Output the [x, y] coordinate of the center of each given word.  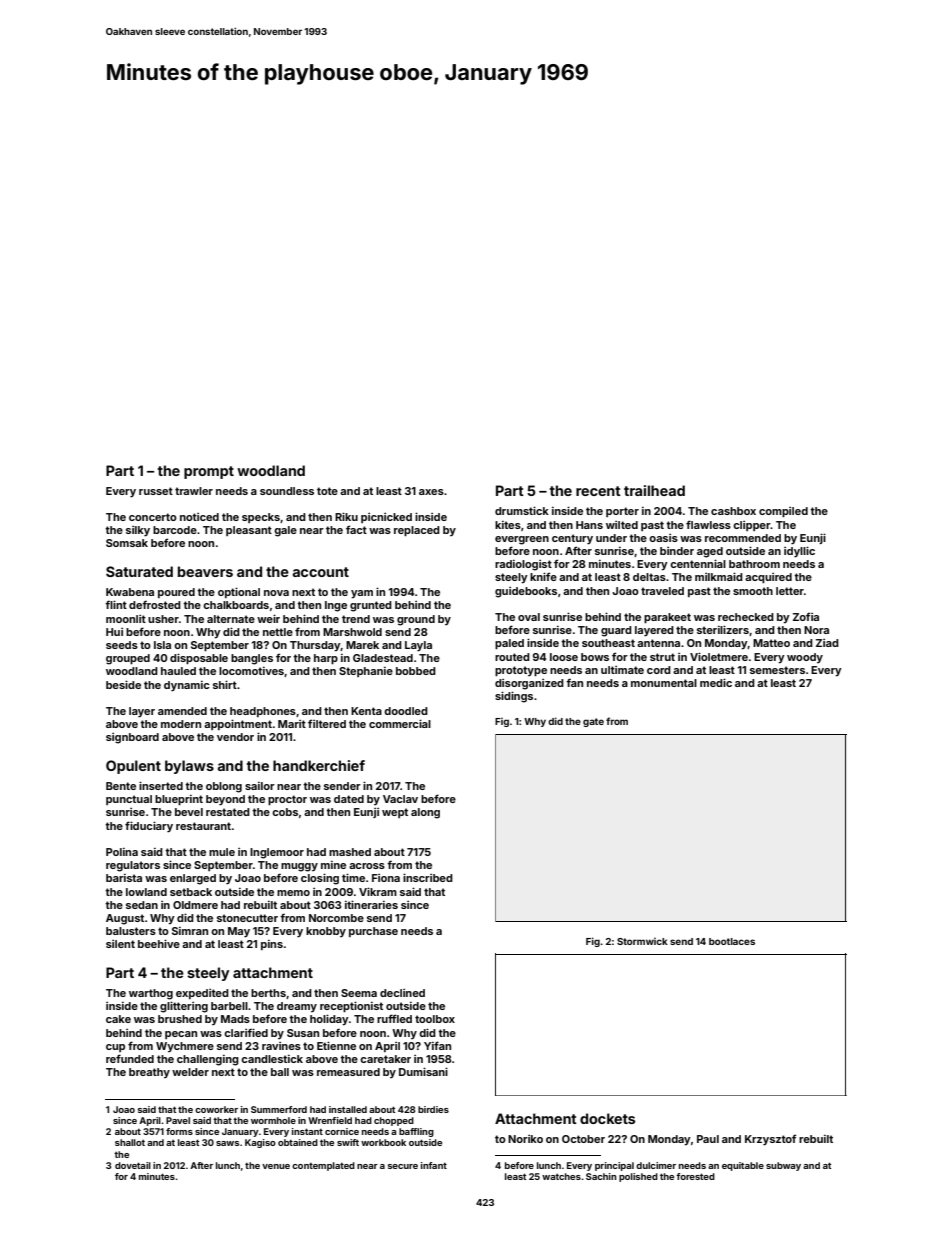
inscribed [428, 877]
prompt [209, 472]
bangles [252, 659]
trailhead [654, 490]
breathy [149, 1073]
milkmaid [719, 576]
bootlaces [732, 941]
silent [120, 944]
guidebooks [526, 592]
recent [598, 491]
